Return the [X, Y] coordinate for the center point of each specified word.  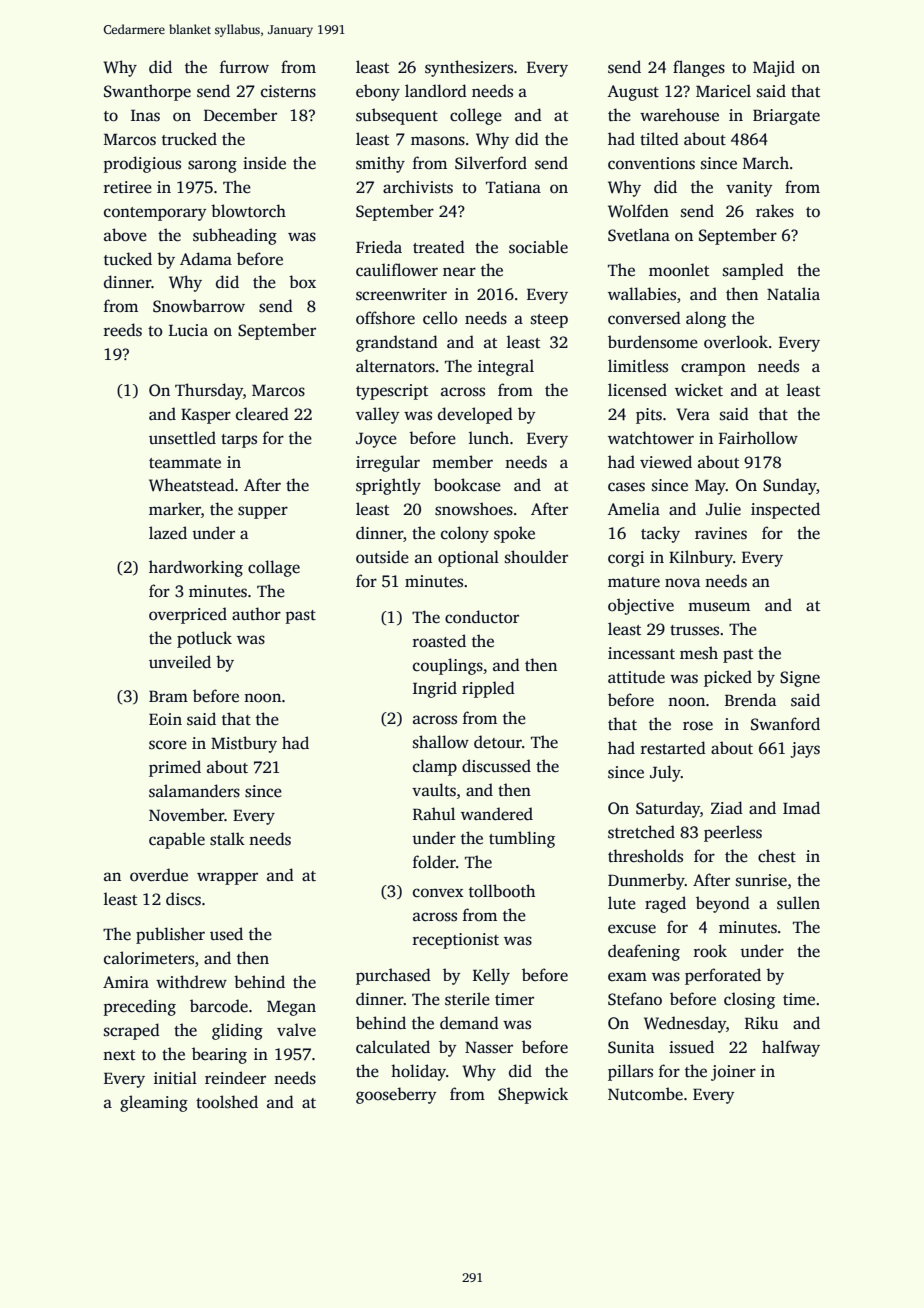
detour [498, 742]
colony [465, 534]
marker [175, 508]
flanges [699, 68]
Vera [693, 414]
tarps [239, 441]
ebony [378, 92]
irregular [388, 463]
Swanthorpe [147, 92]
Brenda [750, 700]
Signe [800, 679]
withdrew [191, 982]
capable [177, 840]
